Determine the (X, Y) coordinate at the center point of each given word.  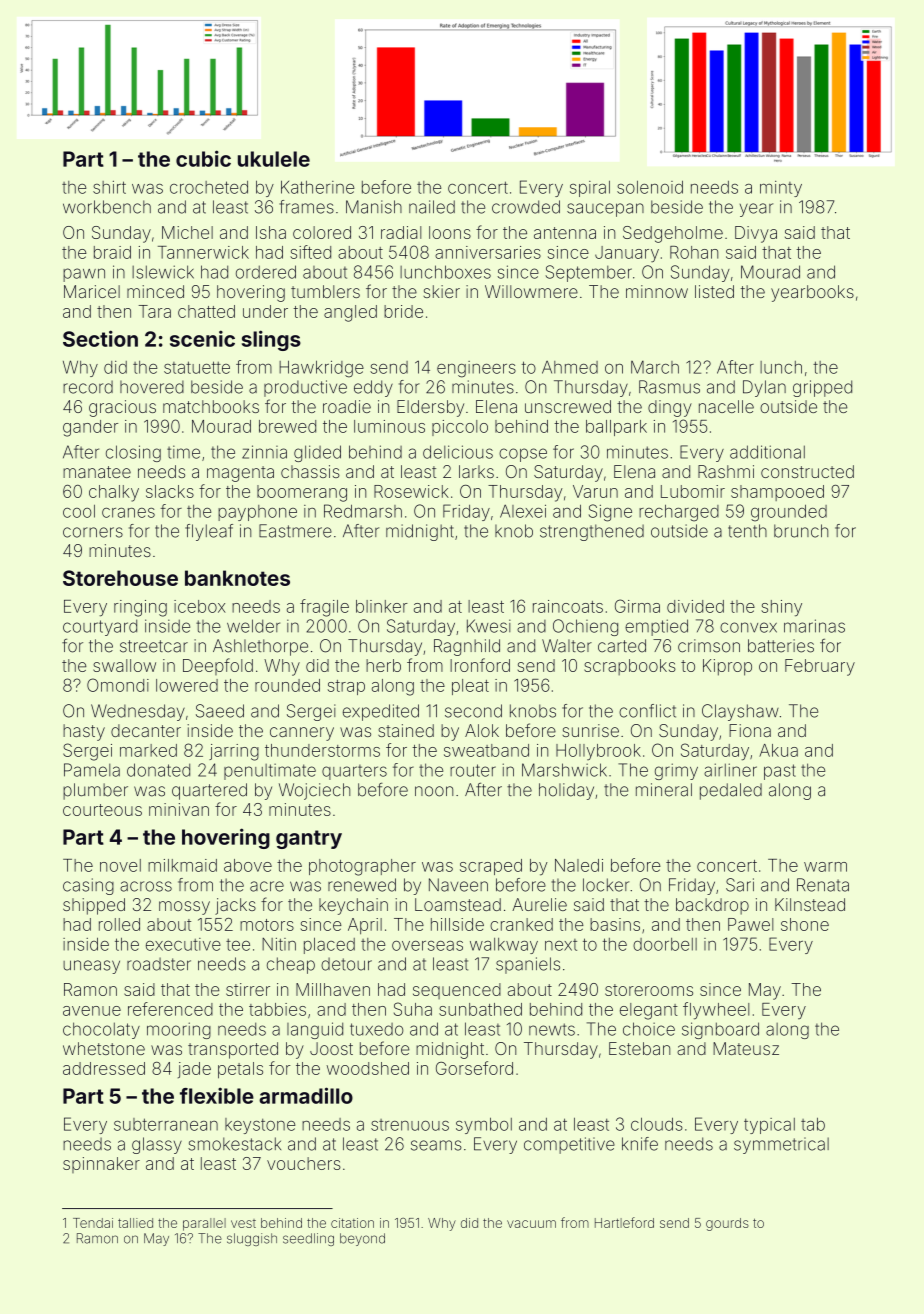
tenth (747, 531)
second (473, 711)
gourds (727, 1224)
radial (401, 232)
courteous (102, 810)
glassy (157, 1145)
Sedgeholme (673, 234)
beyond (362, 1239)
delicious (458, 452)
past (780, 772)
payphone (257, 513)
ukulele (274, 159)
